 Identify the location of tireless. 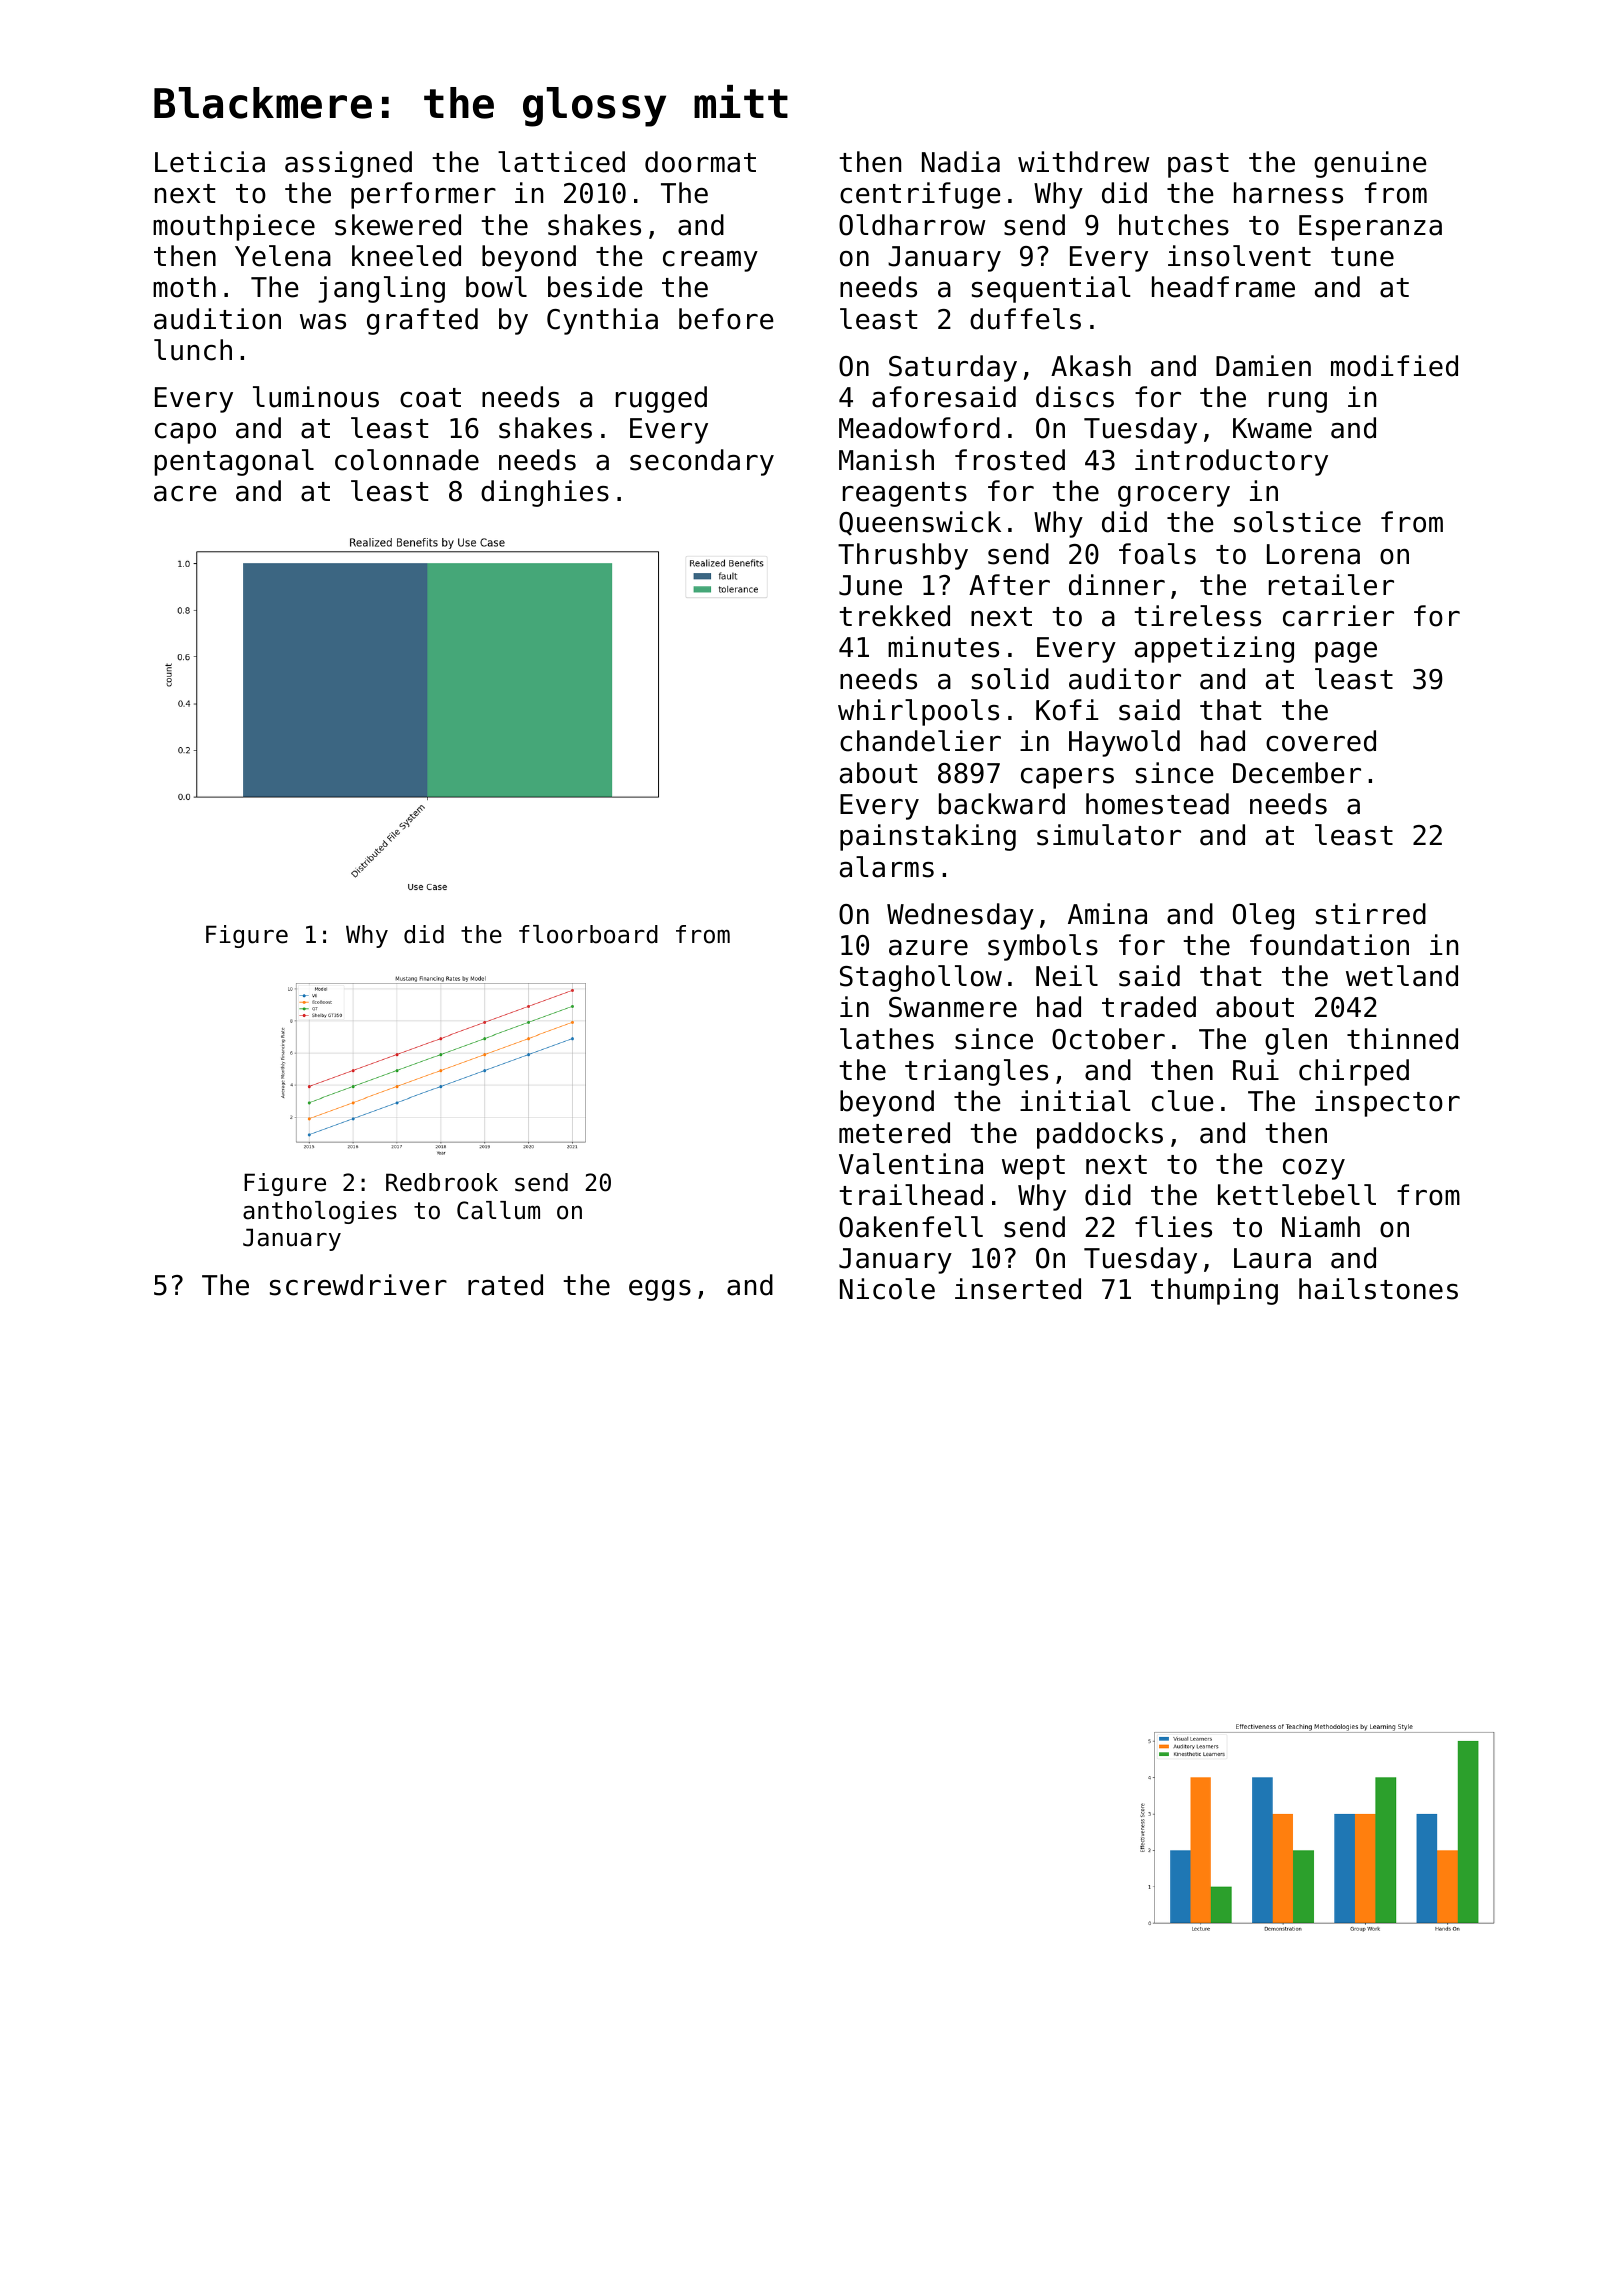
(1197, 616).
